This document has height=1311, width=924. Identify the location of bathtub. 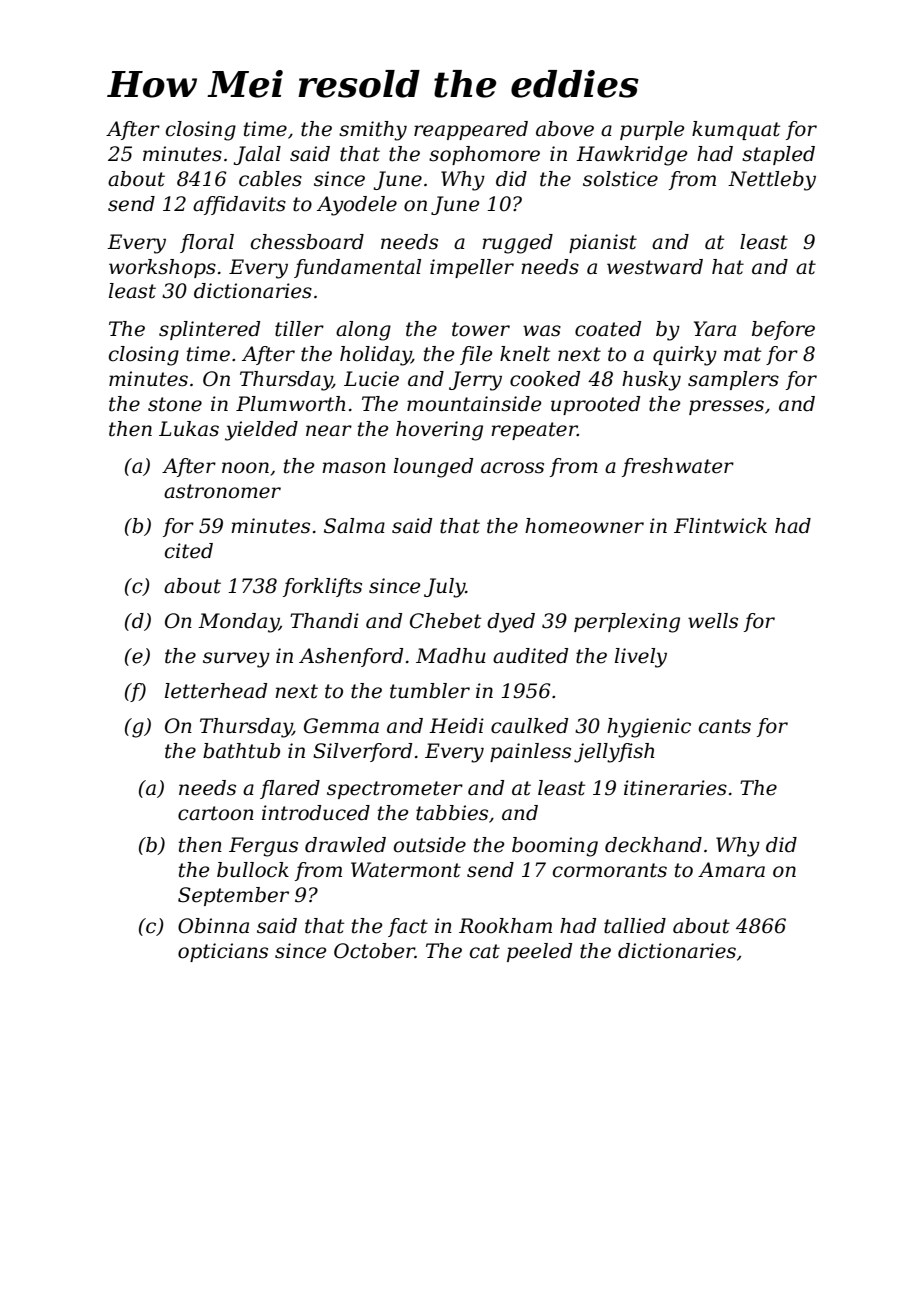
(241, 751).
